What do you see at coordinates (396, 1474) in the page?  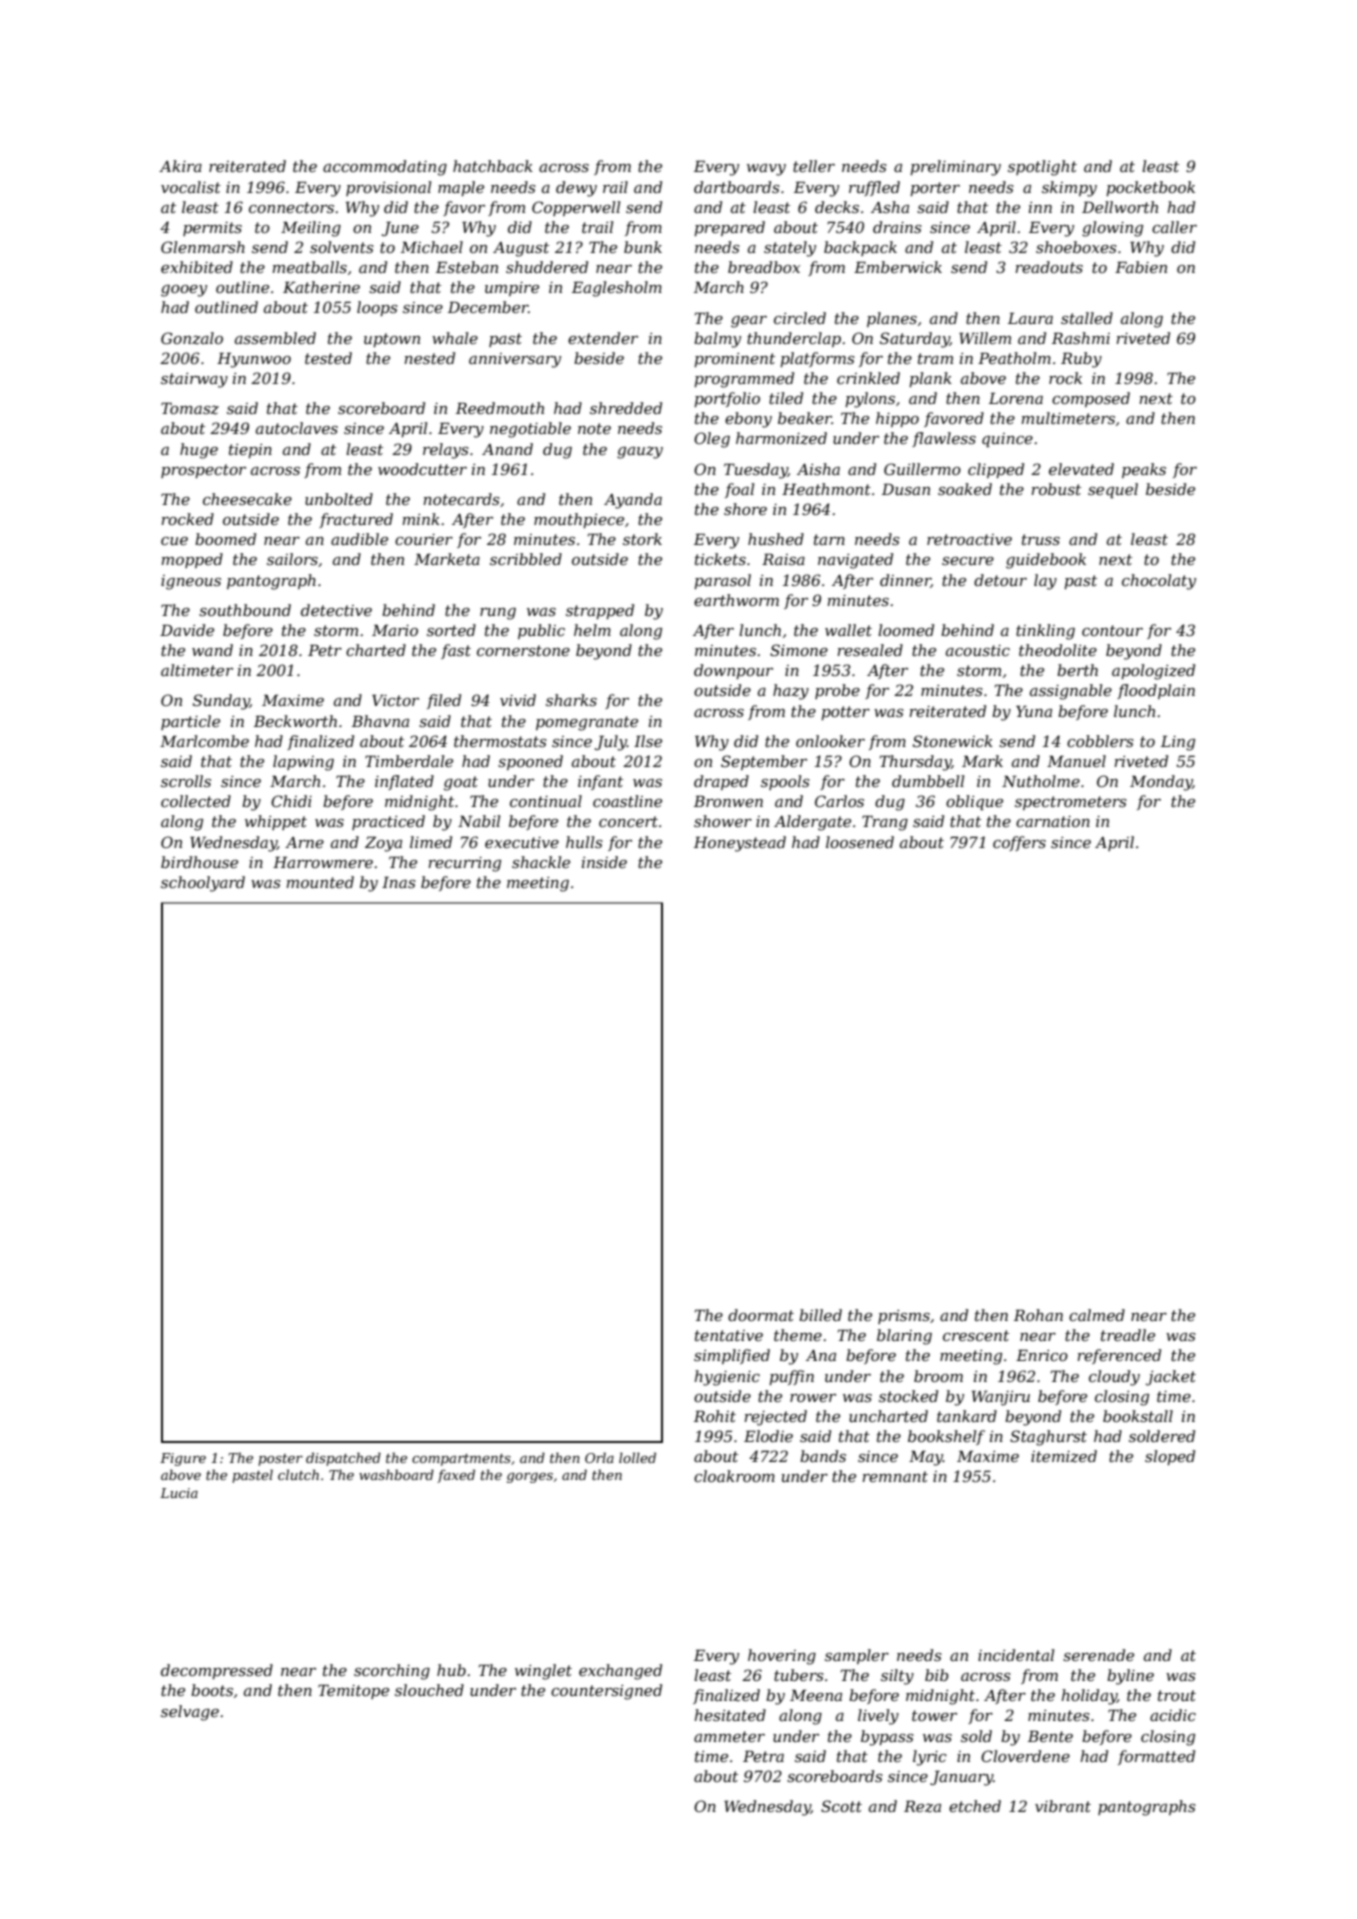 I see `washboard` at bounding box center [396, 1474].
